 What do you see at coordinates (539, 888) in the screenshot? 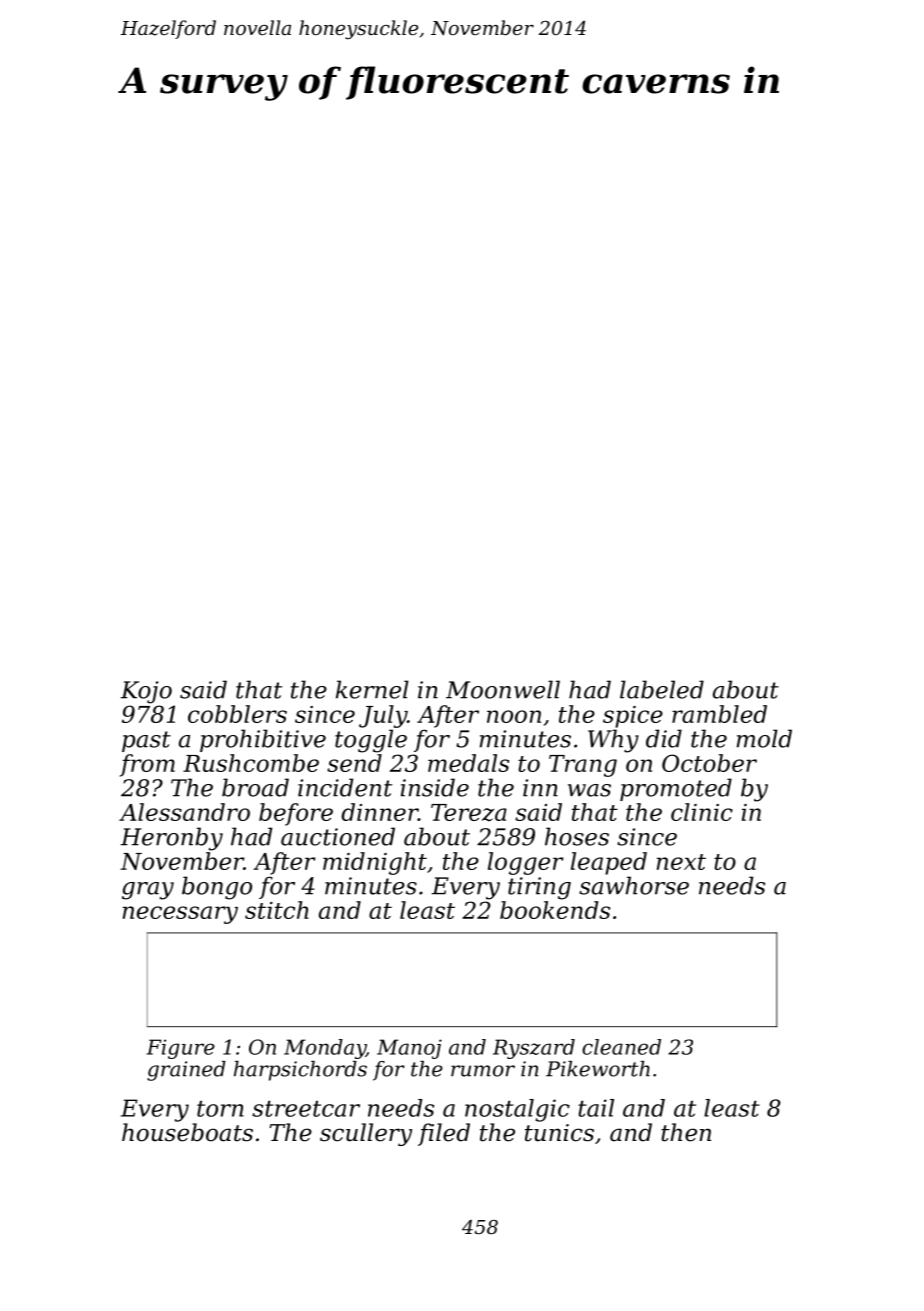
I see `tiring` at bounding box center [539, 888].
